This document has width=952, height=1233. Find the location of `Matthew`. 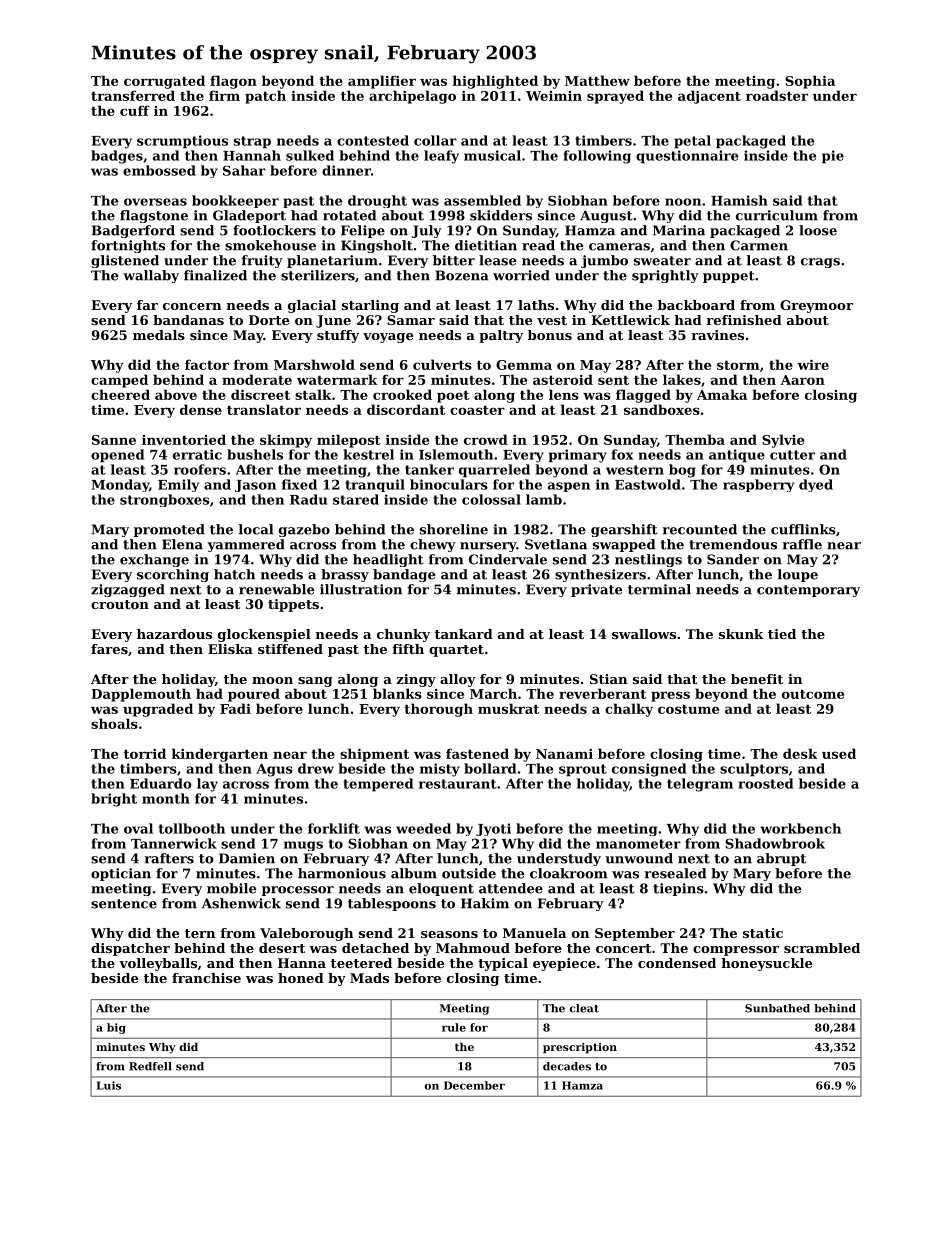

Matthew is located at coordinates (597, 80).
